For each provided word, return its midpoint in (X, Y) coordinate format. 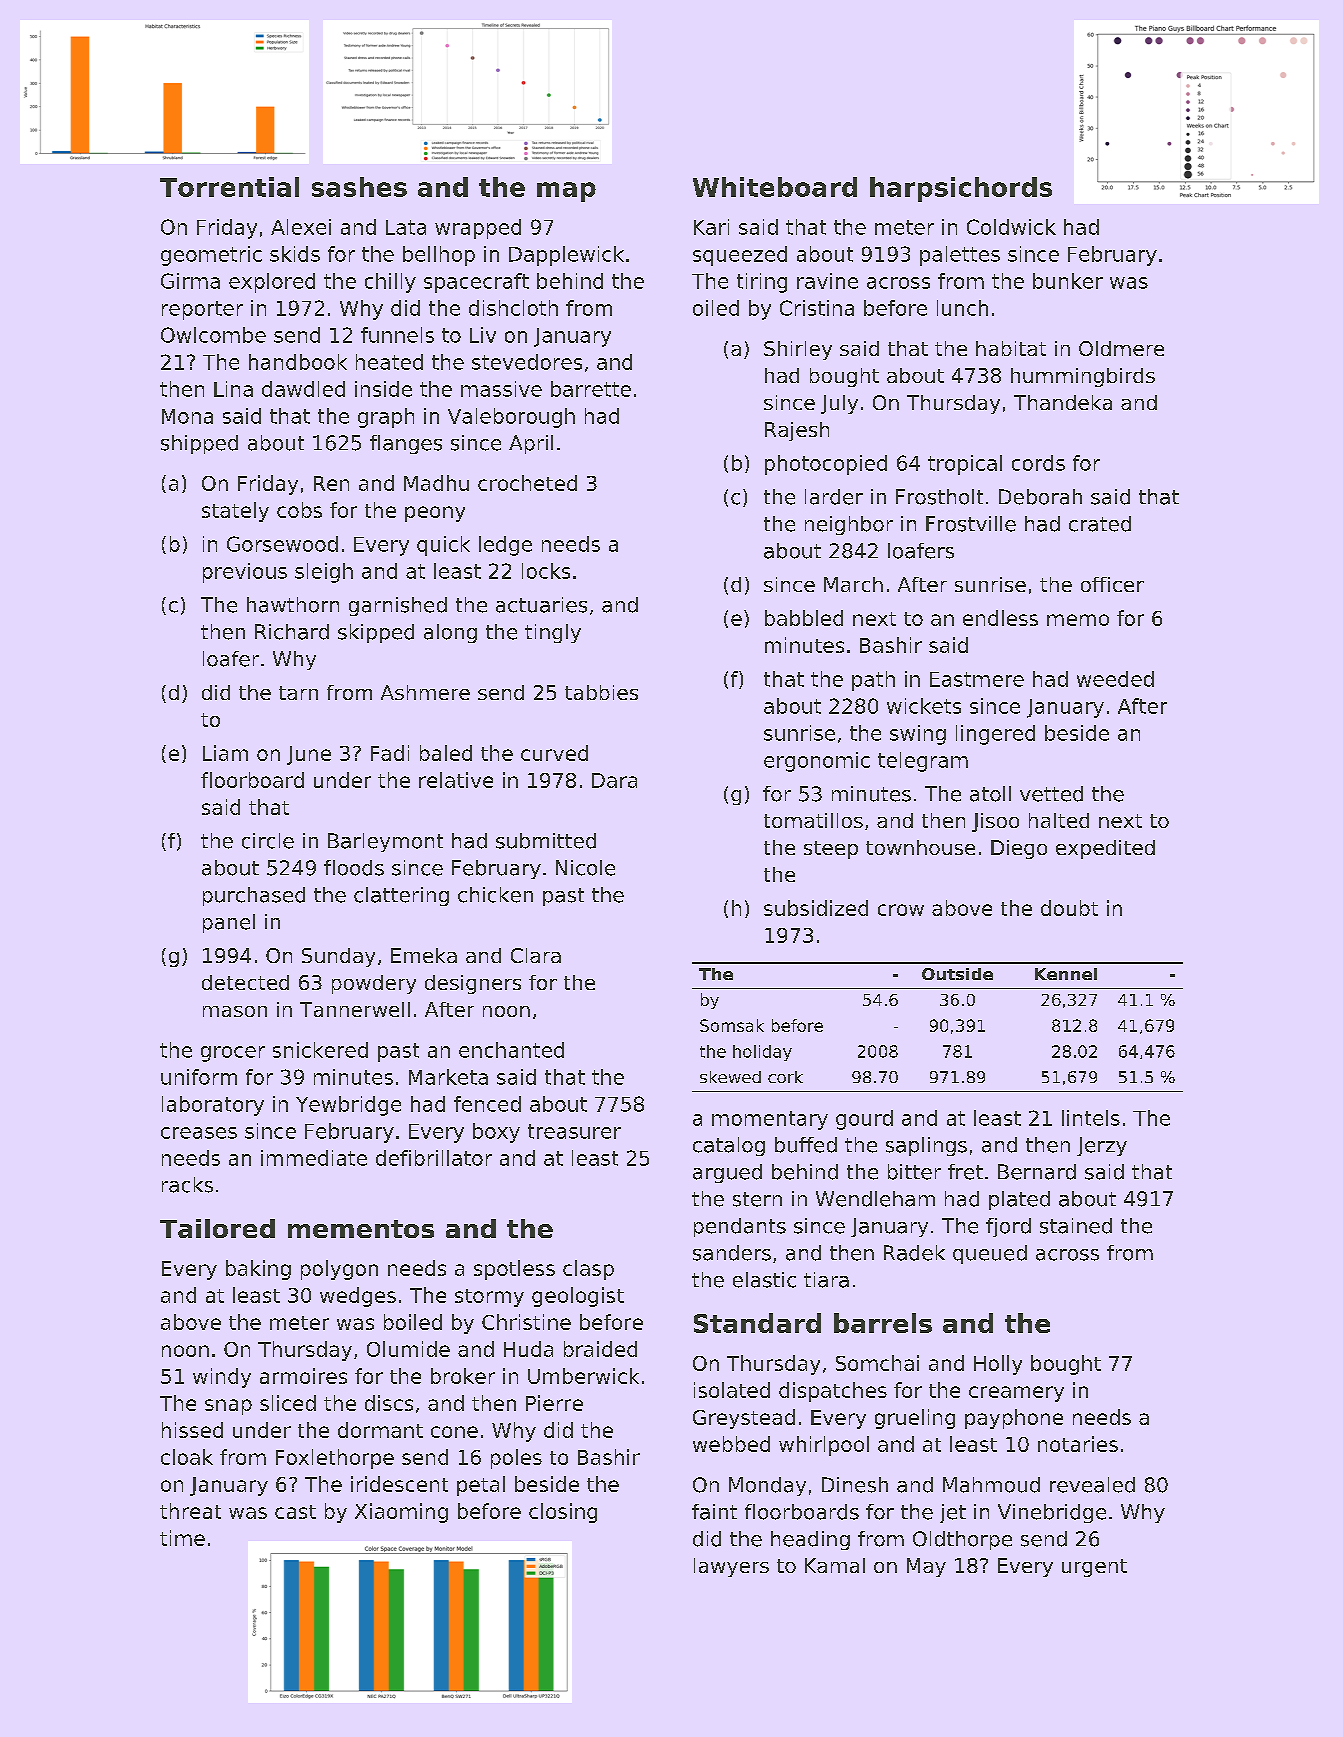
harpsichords (961, 189)
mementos (361, 1229)
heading (810, 1540)
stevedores (527, 362)
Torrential (229, 187)
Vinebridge (1052, 1513)
